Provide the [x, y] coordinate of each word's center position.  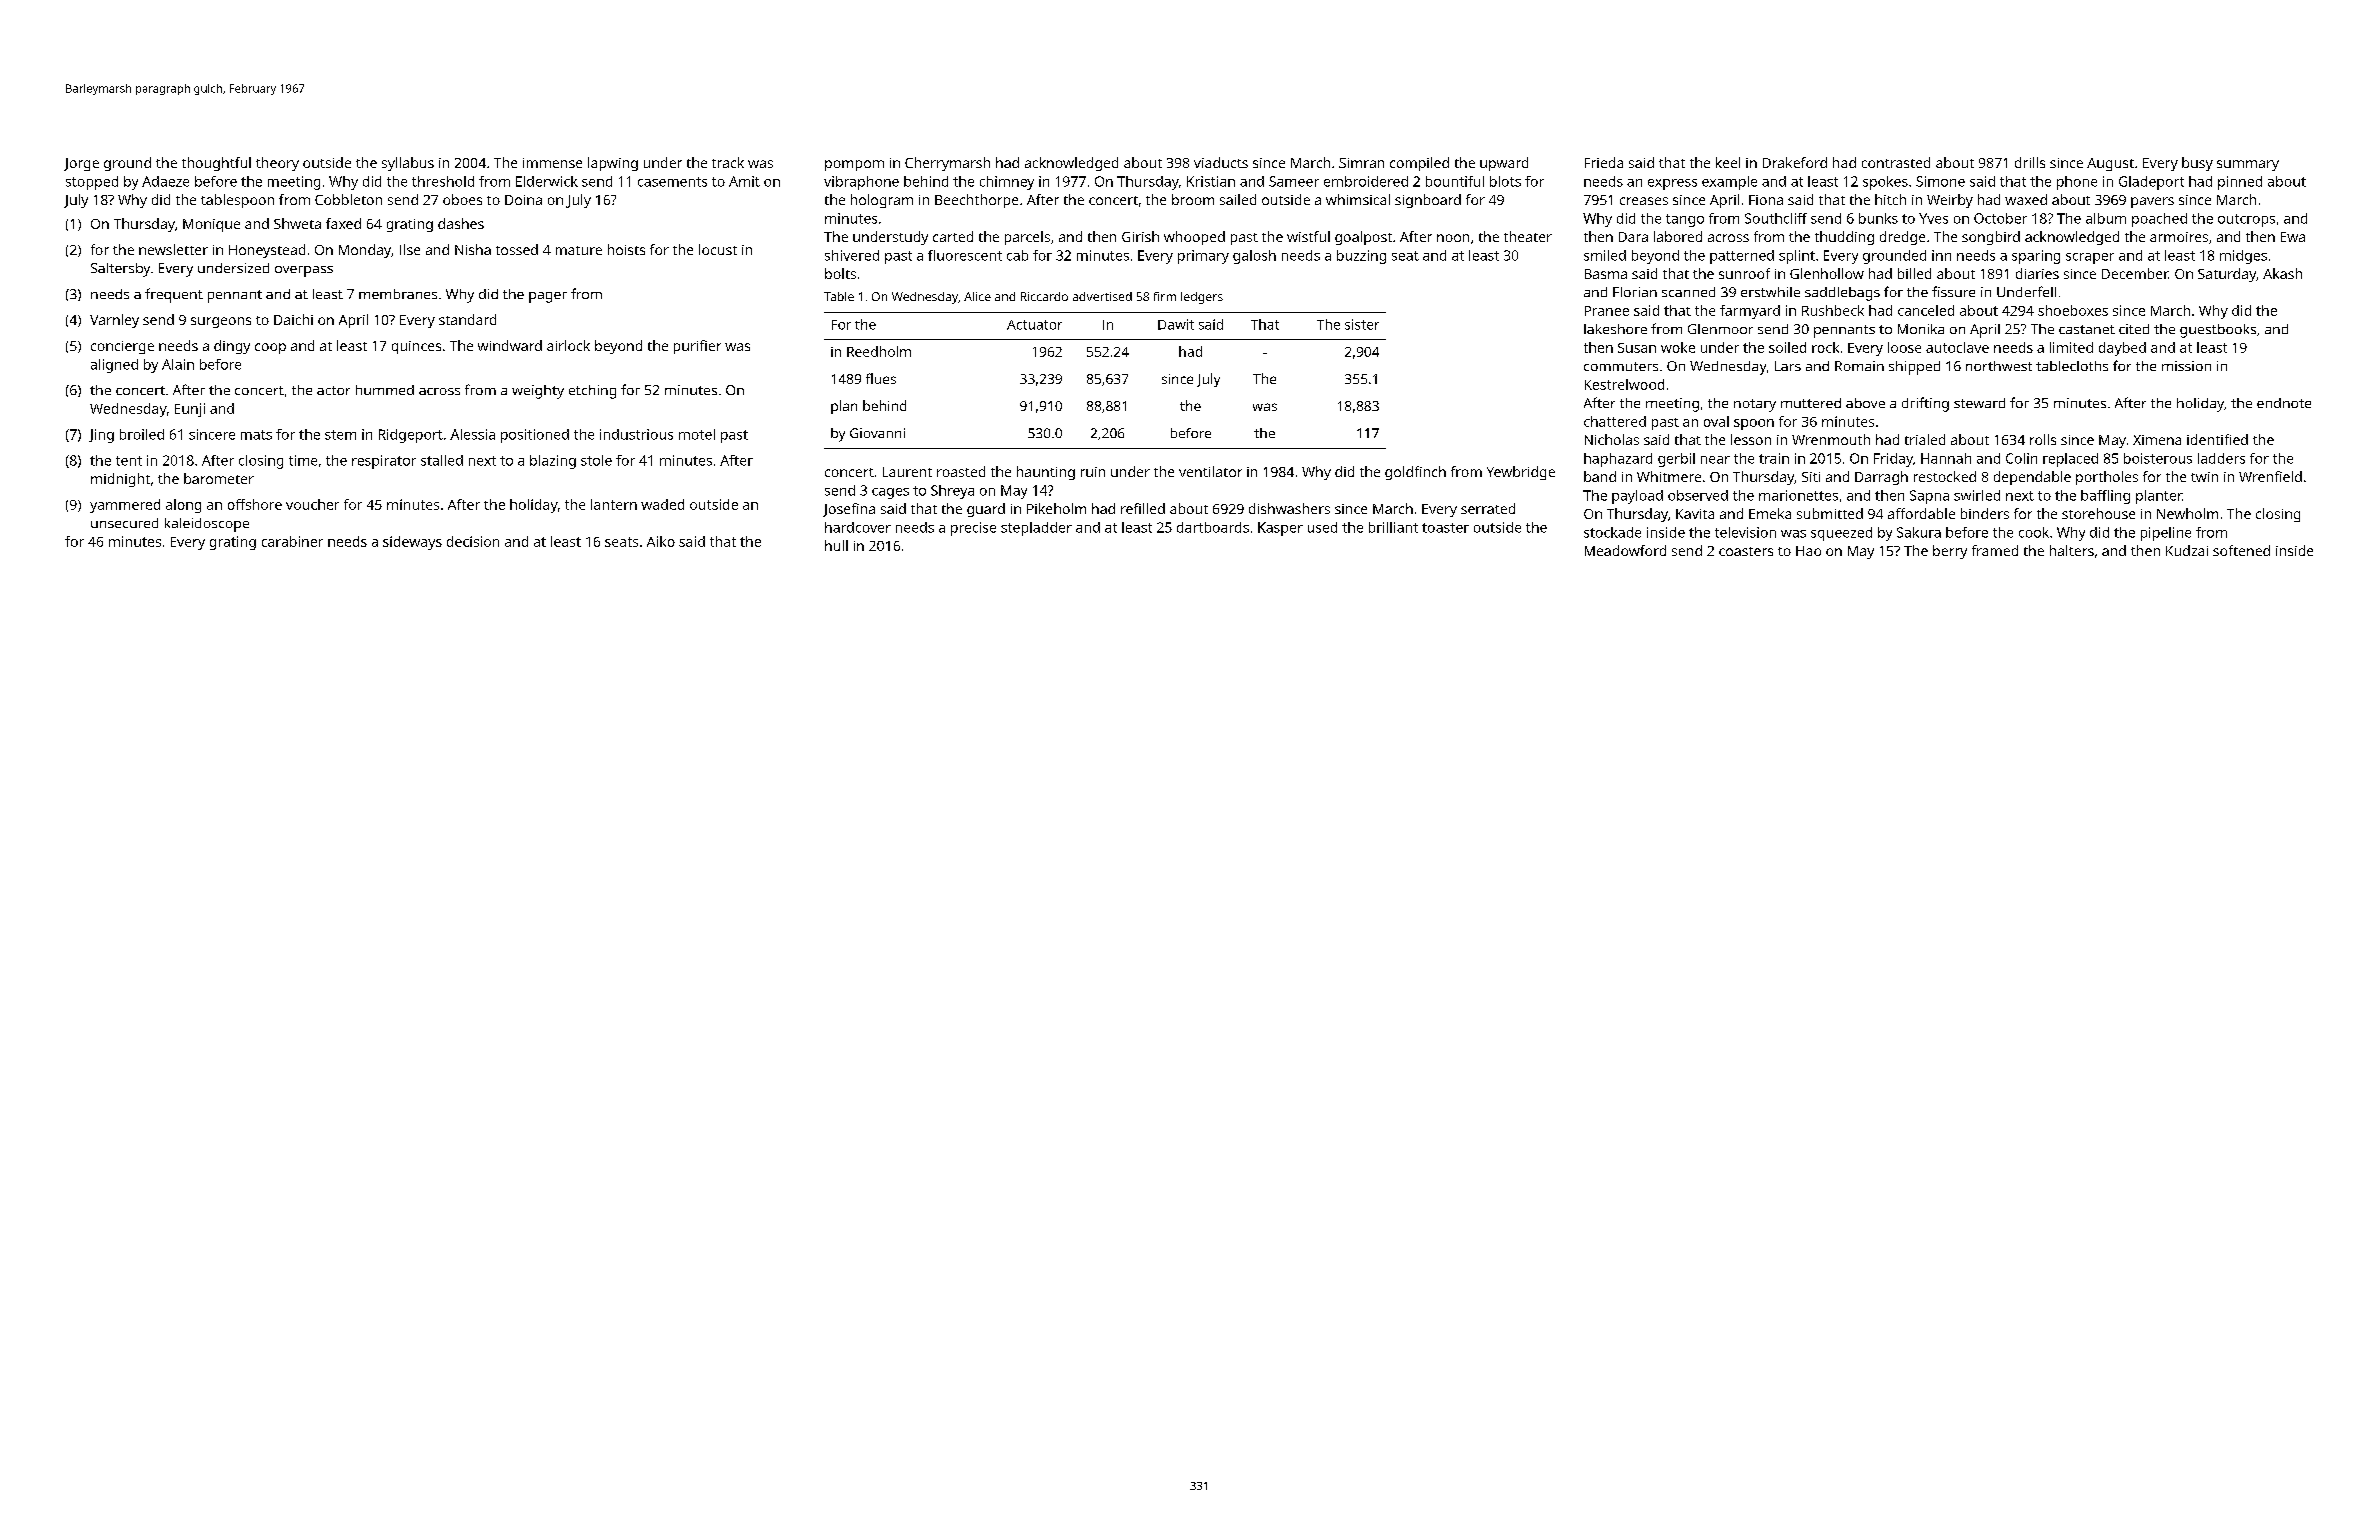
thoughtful [216, 164]
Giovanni [877, 433]
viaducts [1221, 162]
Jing [101, 436]
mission [2186, 366]
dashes [461, 223]
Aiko [661, 541]
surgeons [221, 322]
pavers [2152, 202]
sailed [1238, 199]
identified [2217, 439]
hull [836, 545]
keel [1728, 162]
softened [2241, 550]
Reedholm [879, 351]
